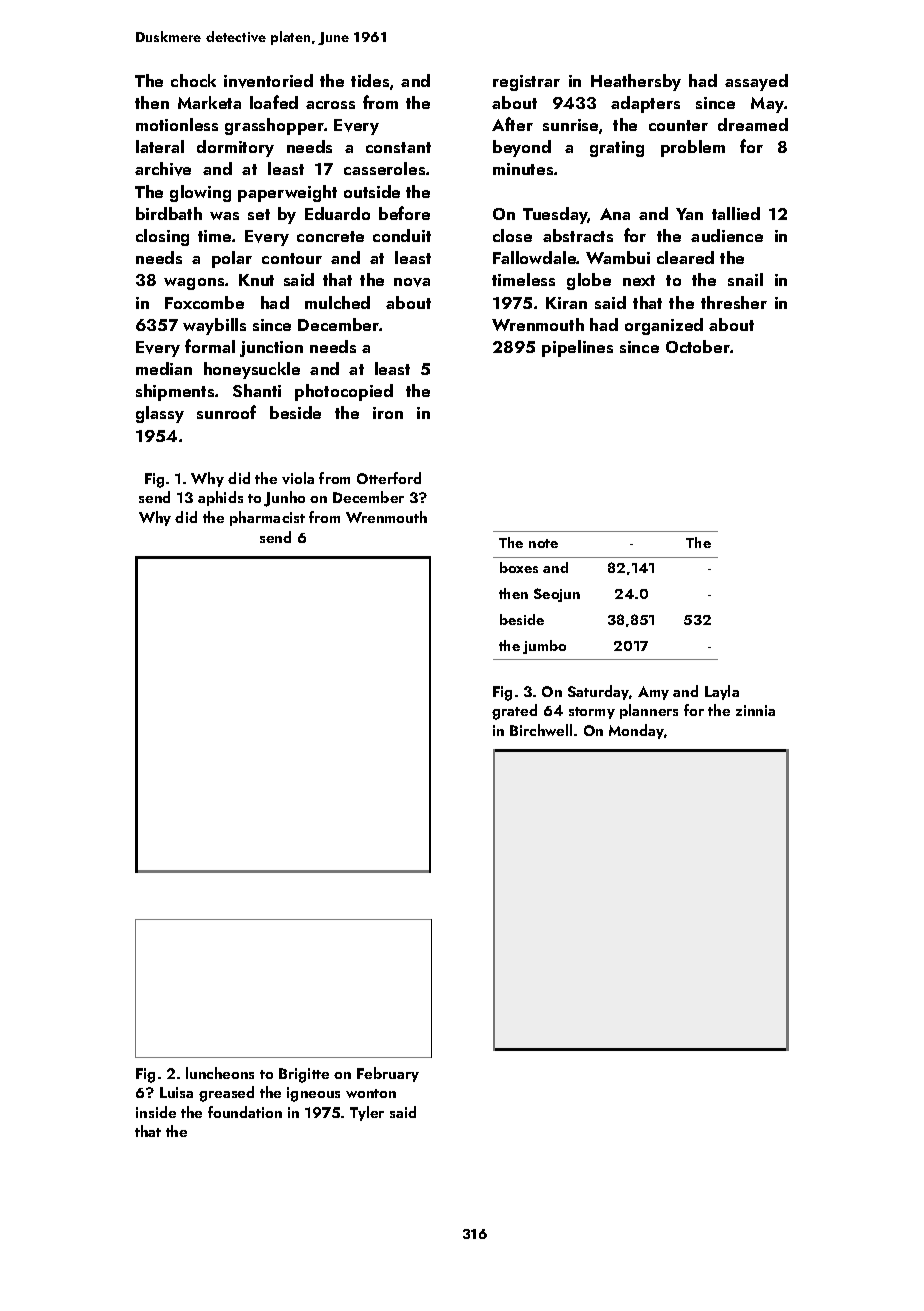 The height and width of the image is (1311, 924). I want to click on Knut, so click(256, 280).
